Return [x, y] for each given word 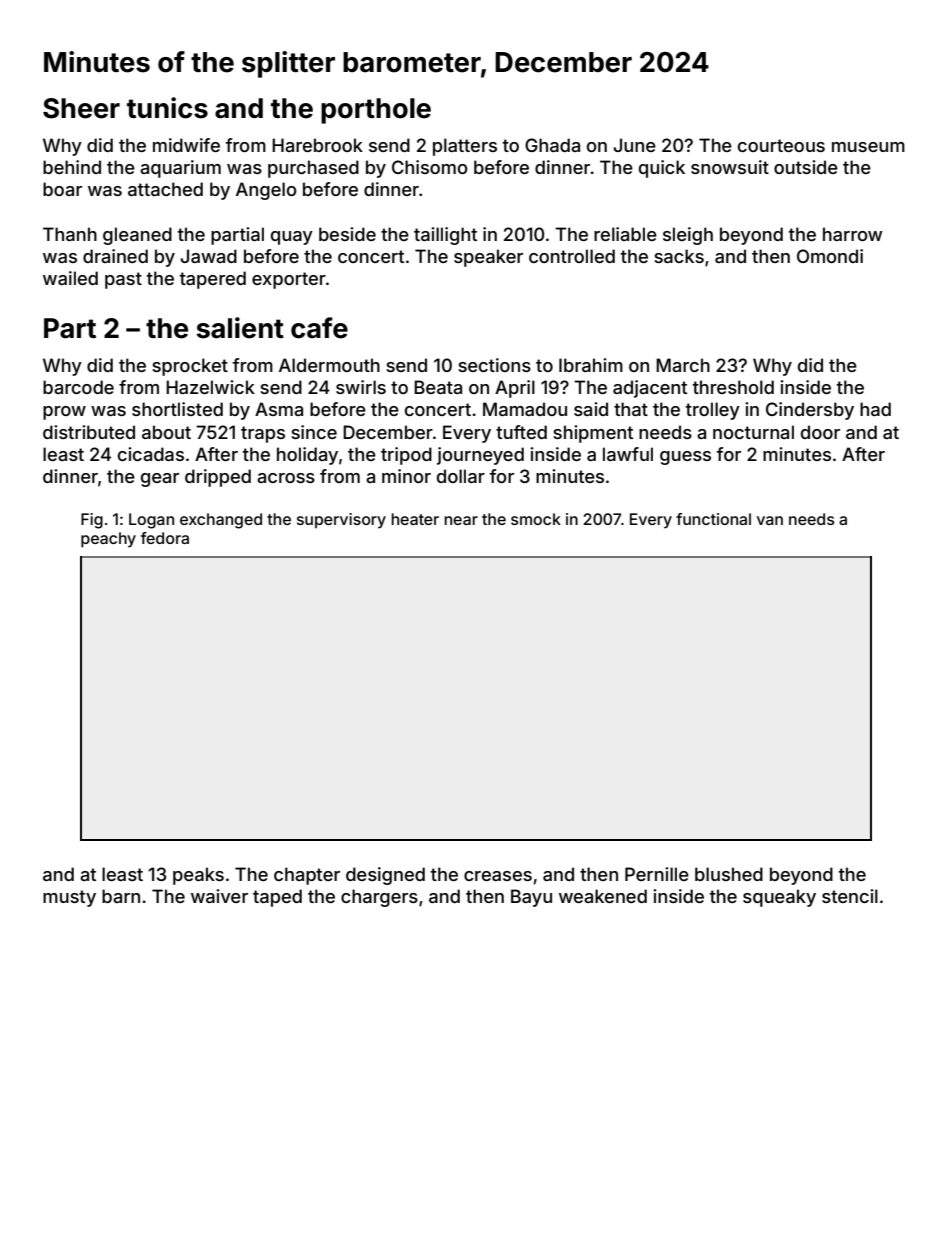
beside [347, 234]
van [770, 520]
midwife [186, 145]
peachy [108, 540]
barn [121, 896]
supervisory [341, 521]
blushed [729, 874]
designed [385, 876]
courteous [781, 145]
